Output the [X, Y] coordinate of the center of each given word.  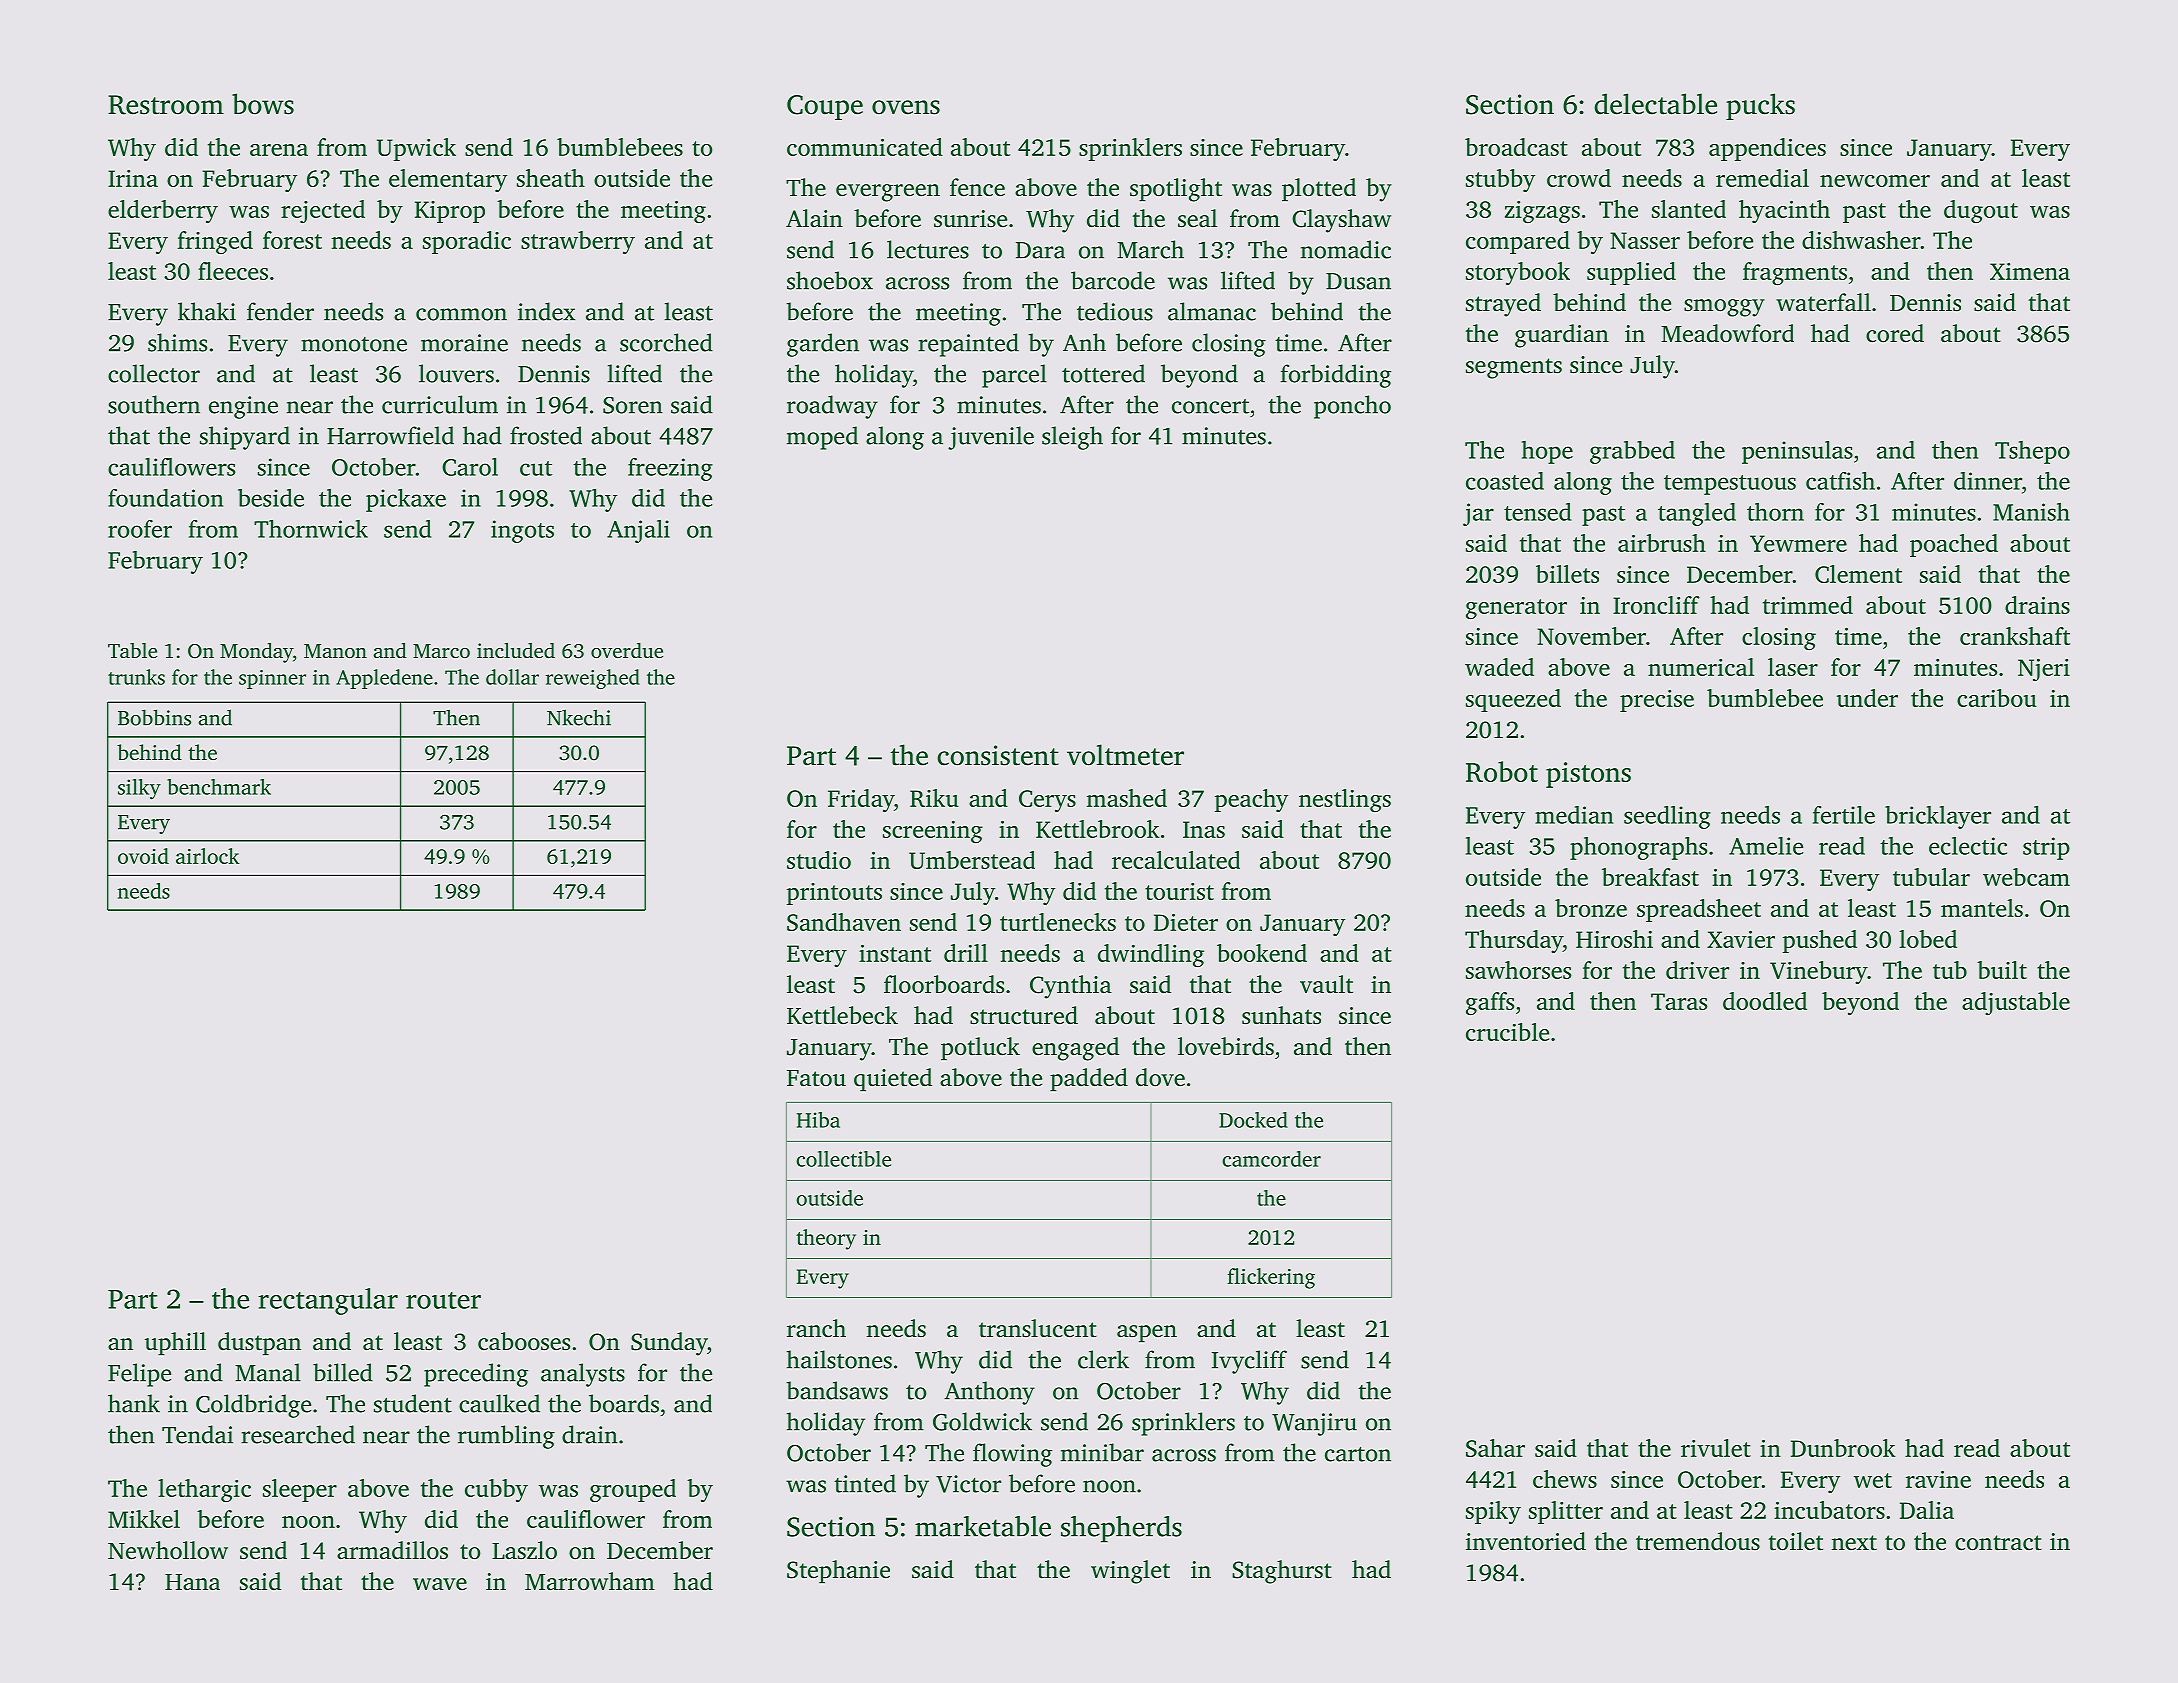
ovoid [143, 856]
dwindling [1151, 955]
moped [822, 438]
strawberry [578, 242]
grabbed [1632, 452]
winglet [1130, 1572]
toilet [1796, 1541]
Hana [192, 1582]
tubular [1931, 877]
